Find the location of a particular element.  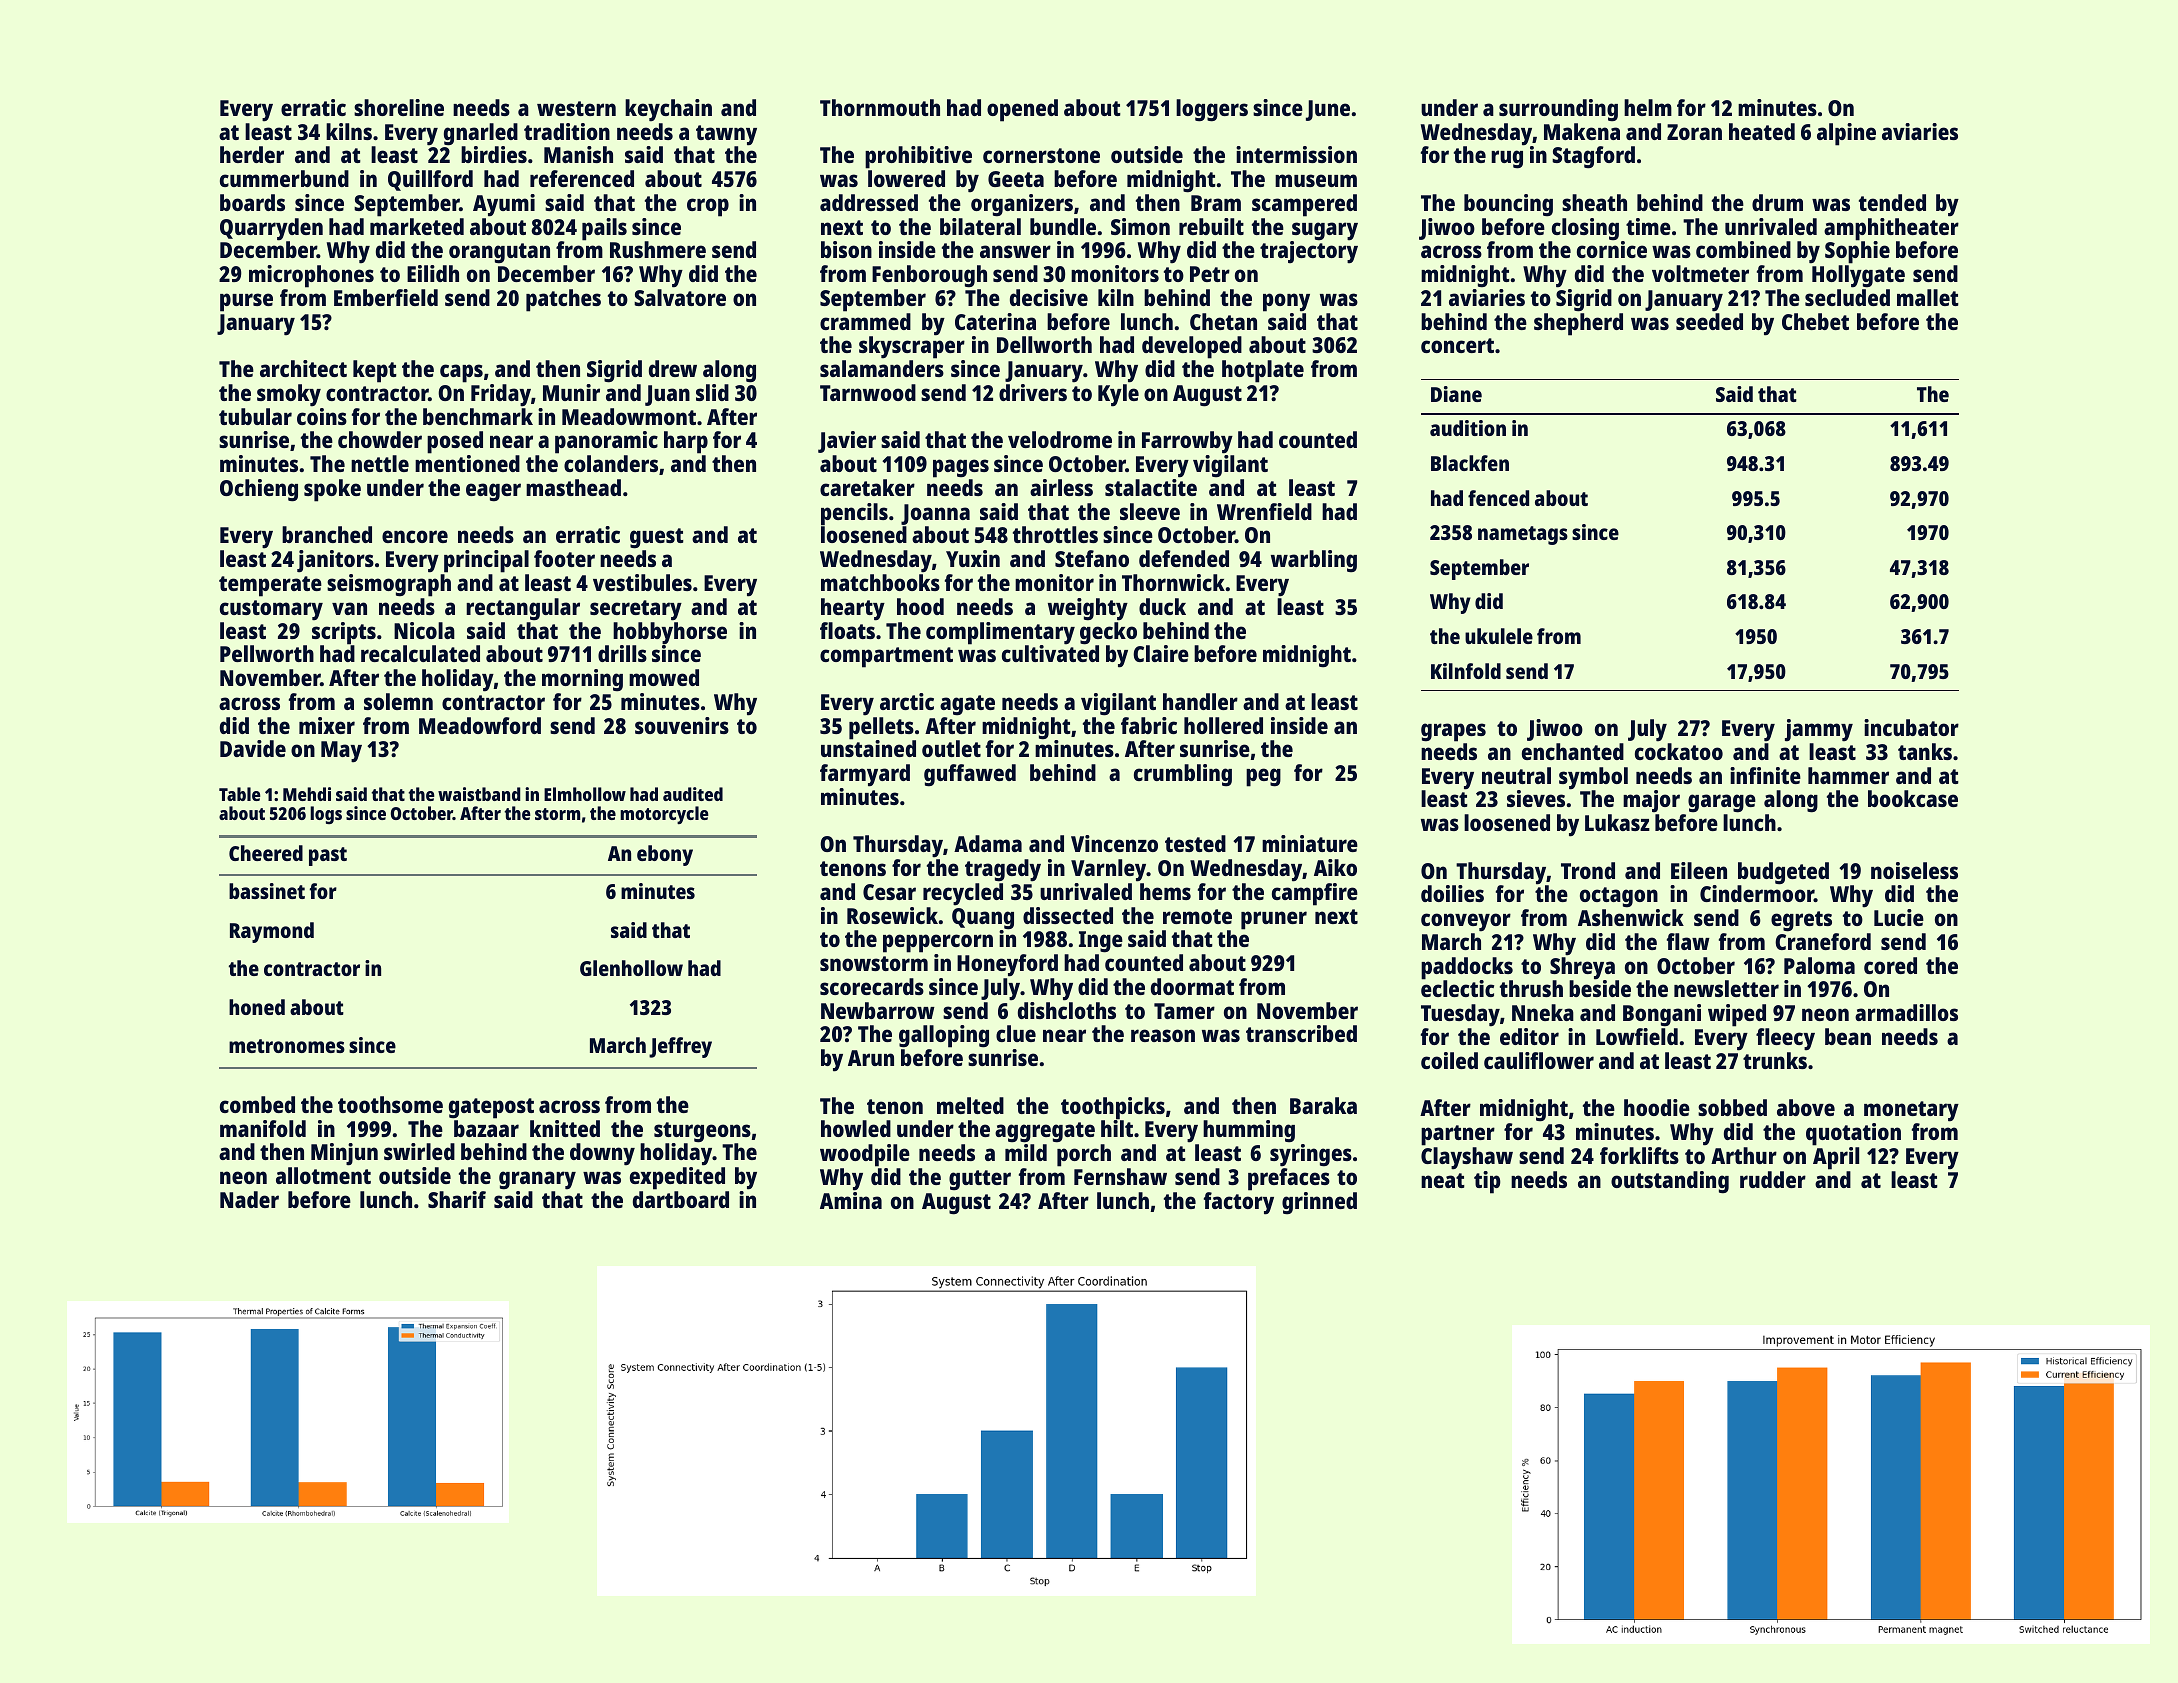

birdies is located at coordinates (494, 154).
